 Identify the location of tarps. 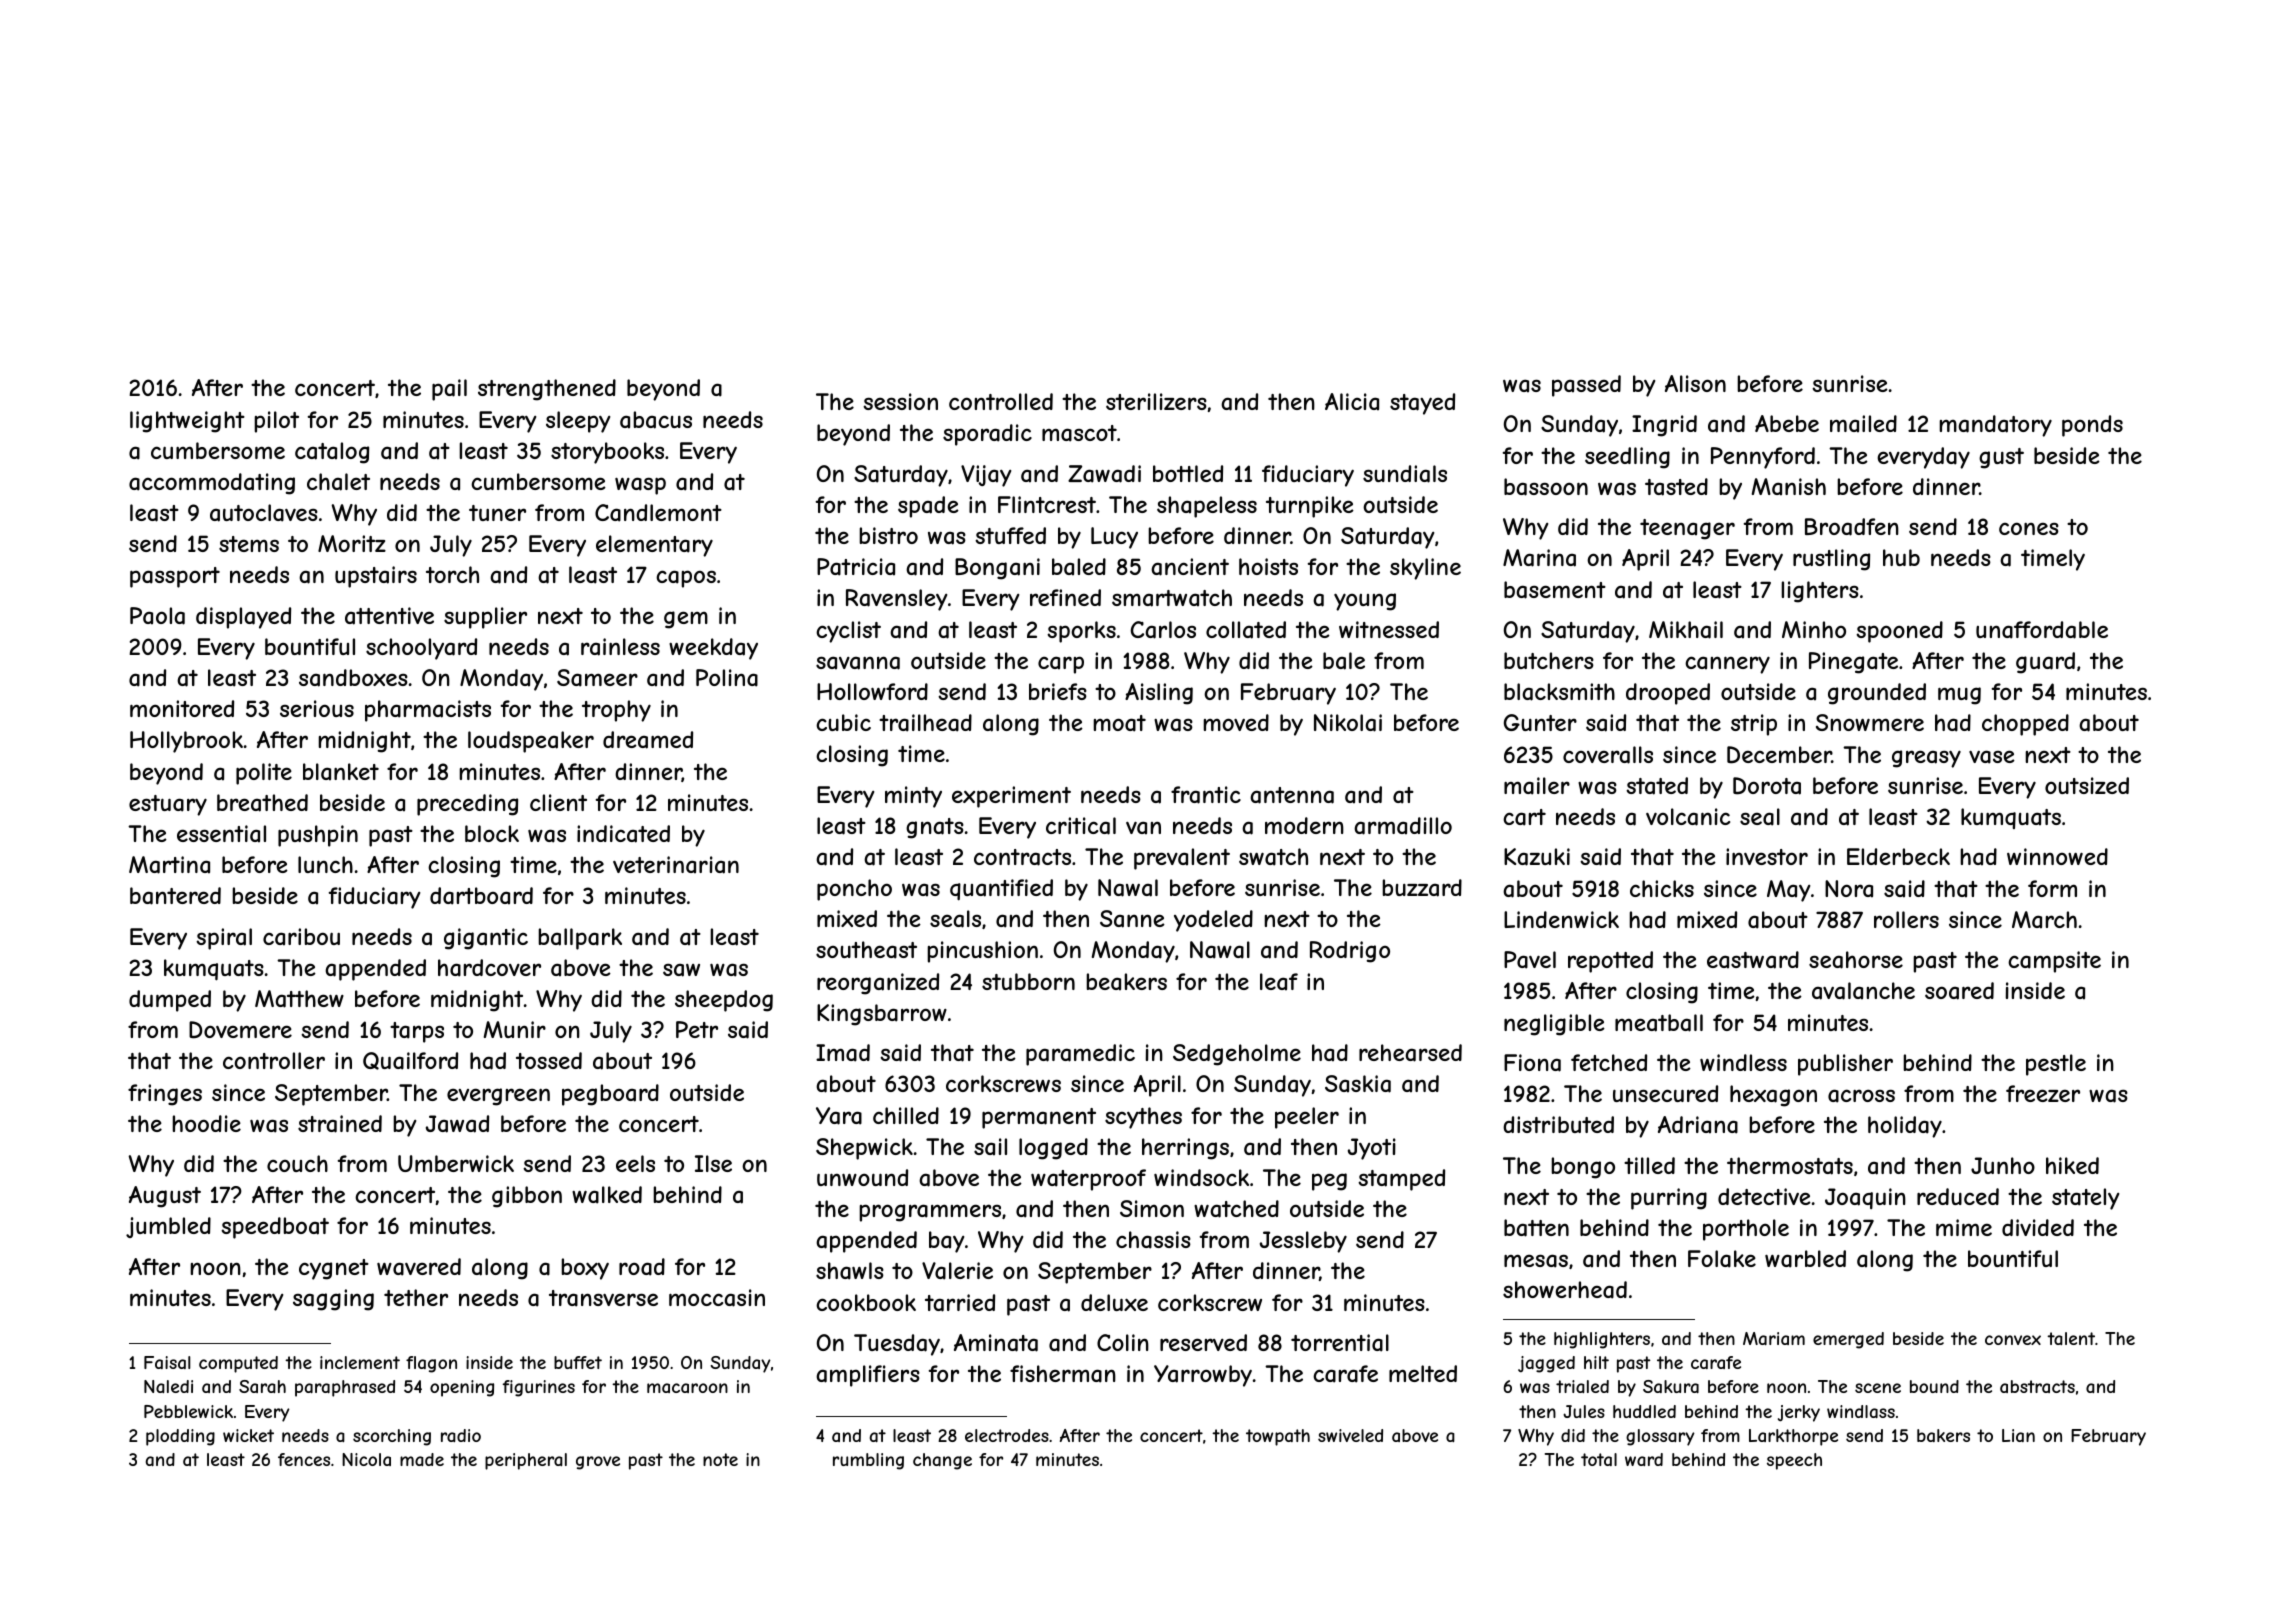
(417, 1032).
